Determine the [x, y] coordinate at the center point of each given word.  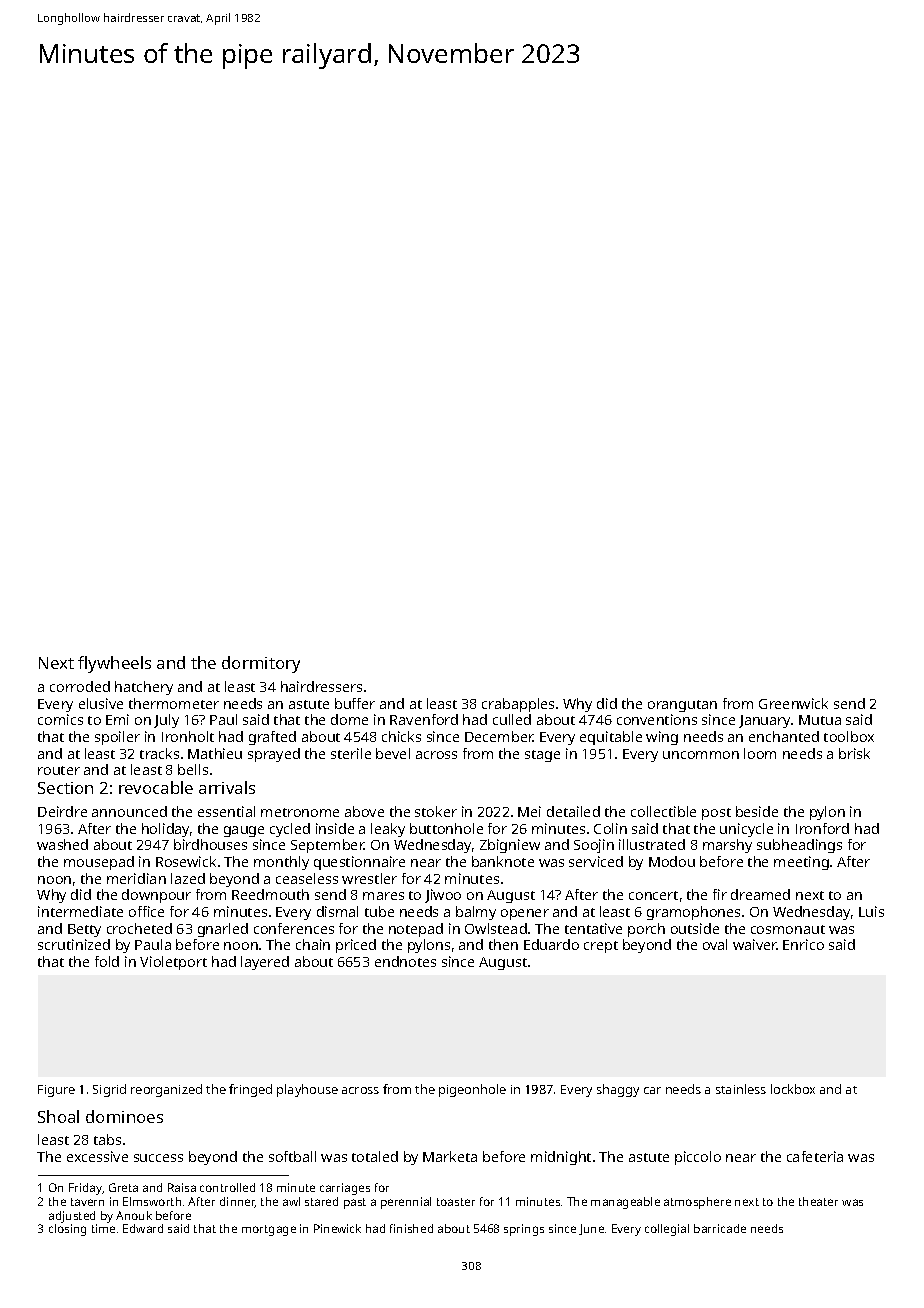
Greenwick [793, 703]
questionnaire [359, 863]
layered [265, 963]
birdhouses [210, 844]
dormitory [261, 664]
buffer [355, 703]
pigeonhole [472, 1090]
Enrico [803, 944]
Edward [143, 1228]
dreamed [760, 894]
